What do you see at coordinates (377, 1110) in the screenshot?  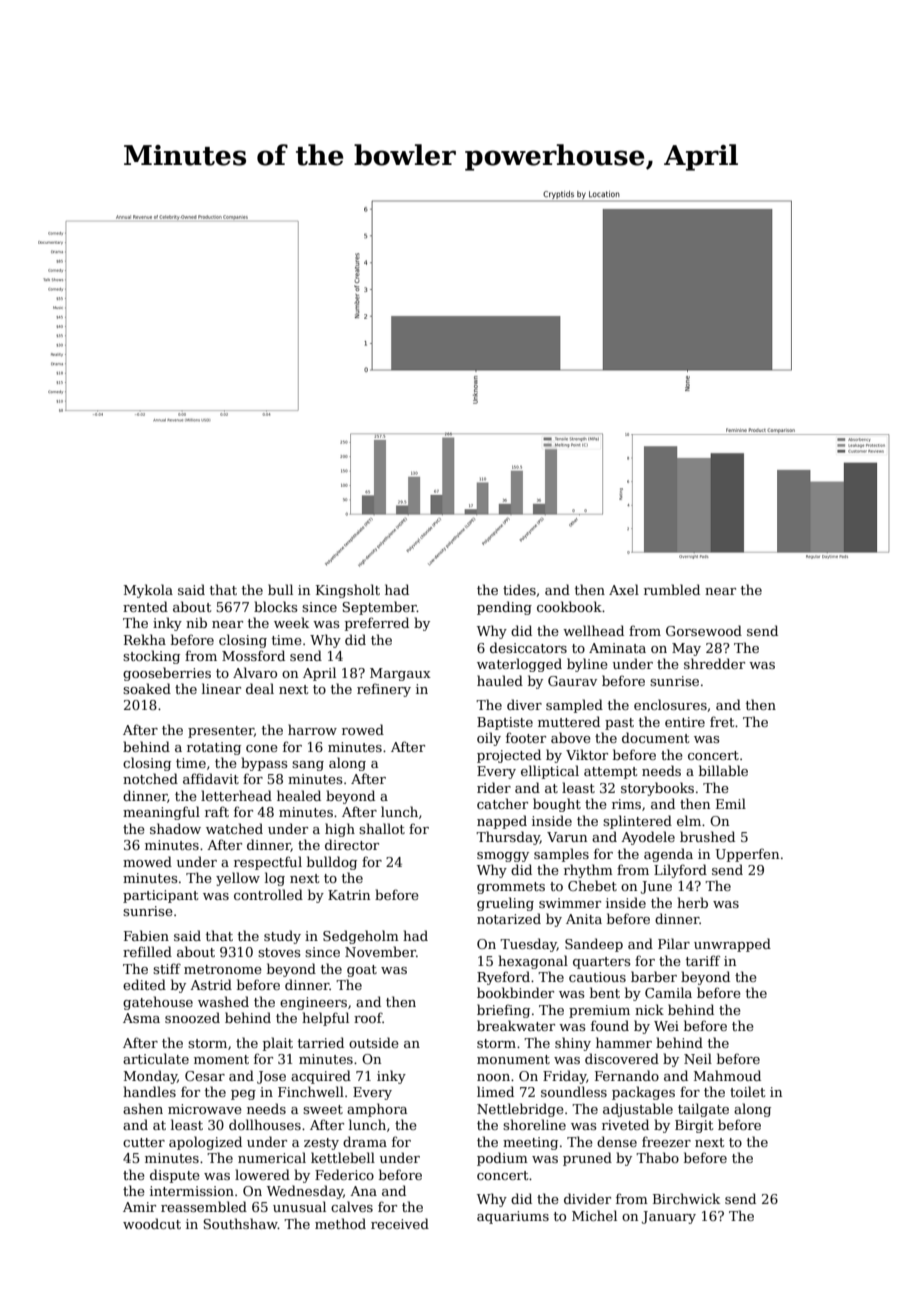 I see `amphora` at bounding box center [377, 1110].
